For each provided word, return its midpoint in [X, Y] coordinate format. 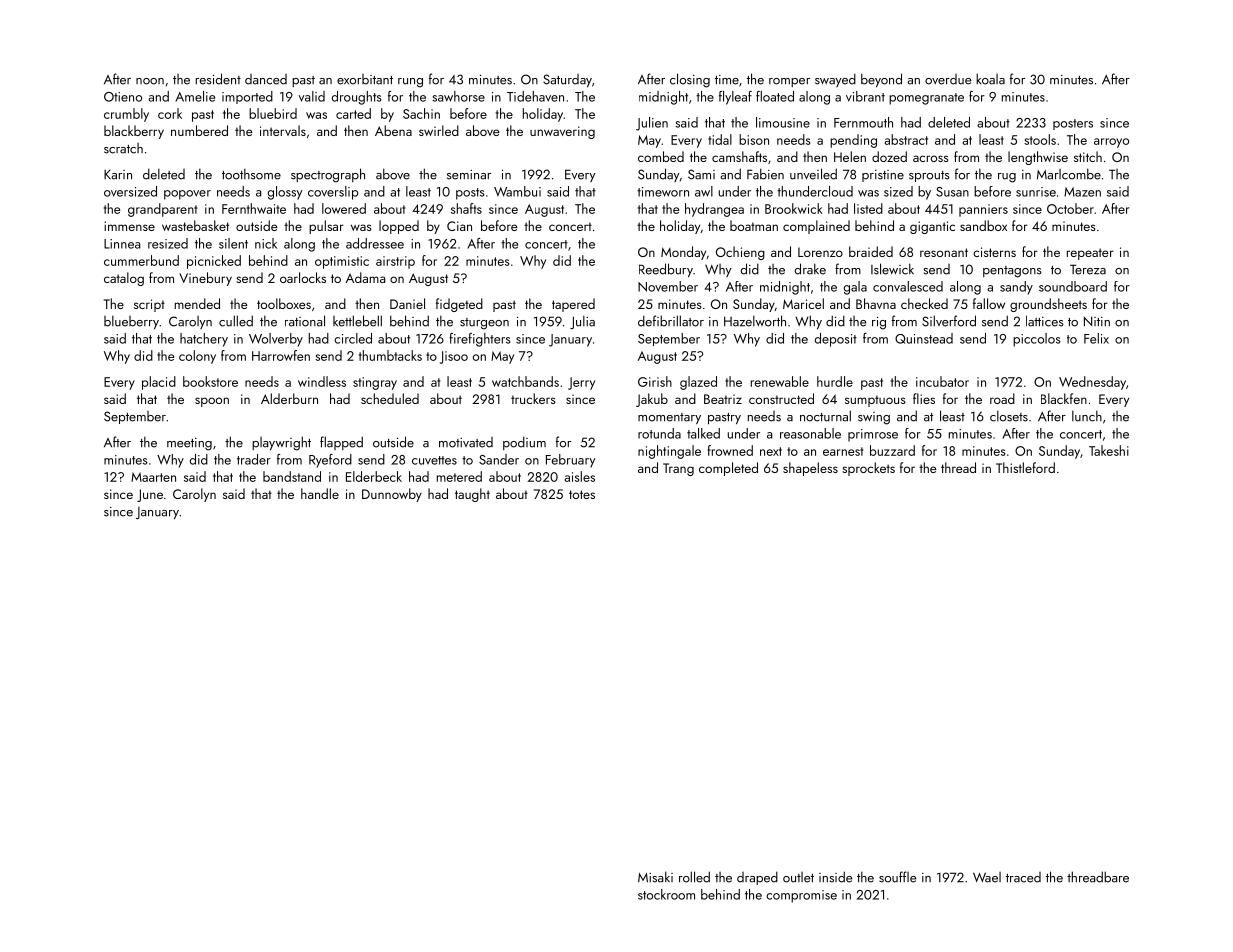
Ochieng [740, 253]
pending [853, 141]
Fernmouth [863, 122]
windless [322, 381]
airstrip [395, 262]
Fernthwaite [254, 208]
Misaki [655, 877]
